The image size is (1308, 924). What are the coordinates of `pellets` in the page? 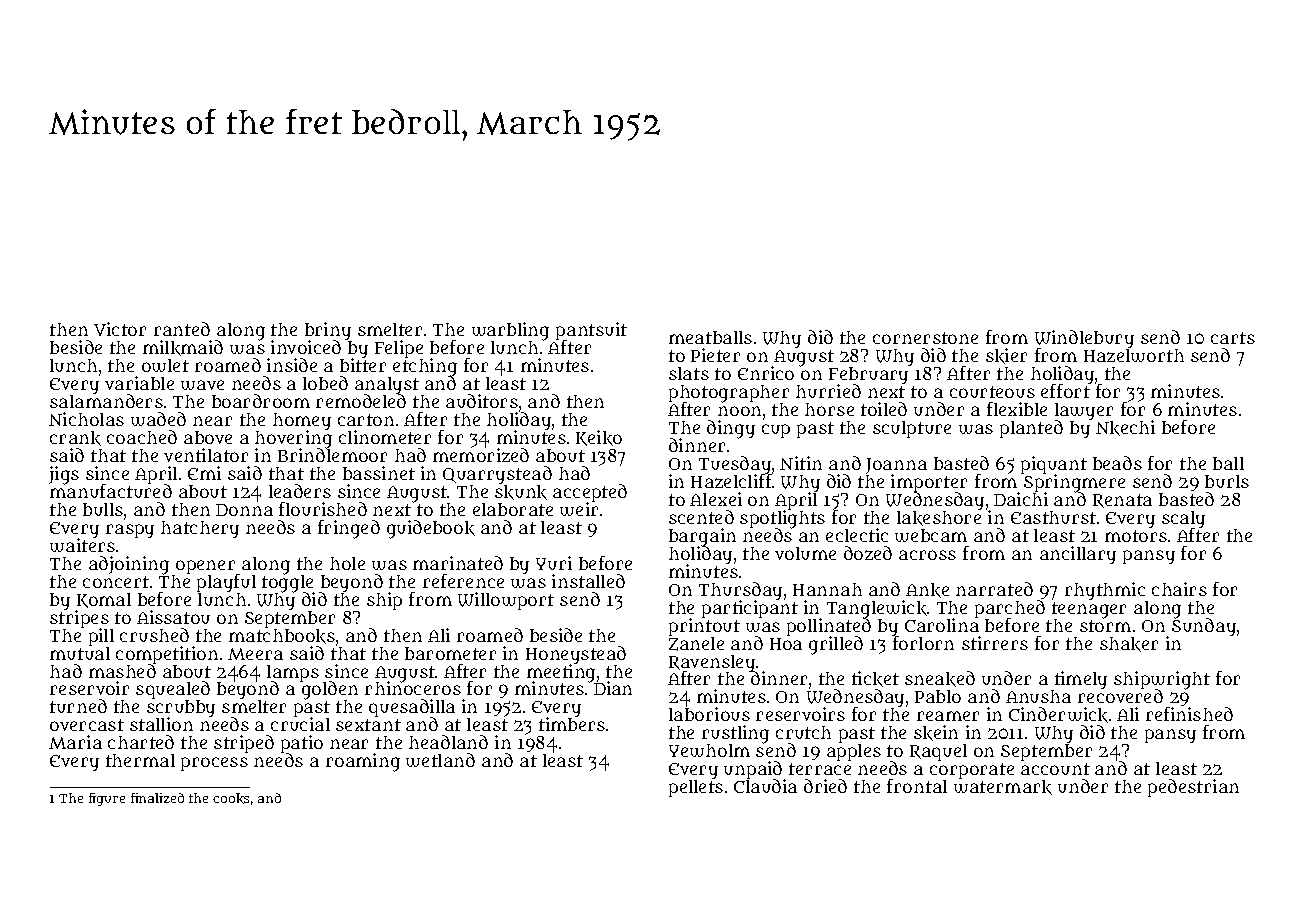 It's located at (696, 788).
